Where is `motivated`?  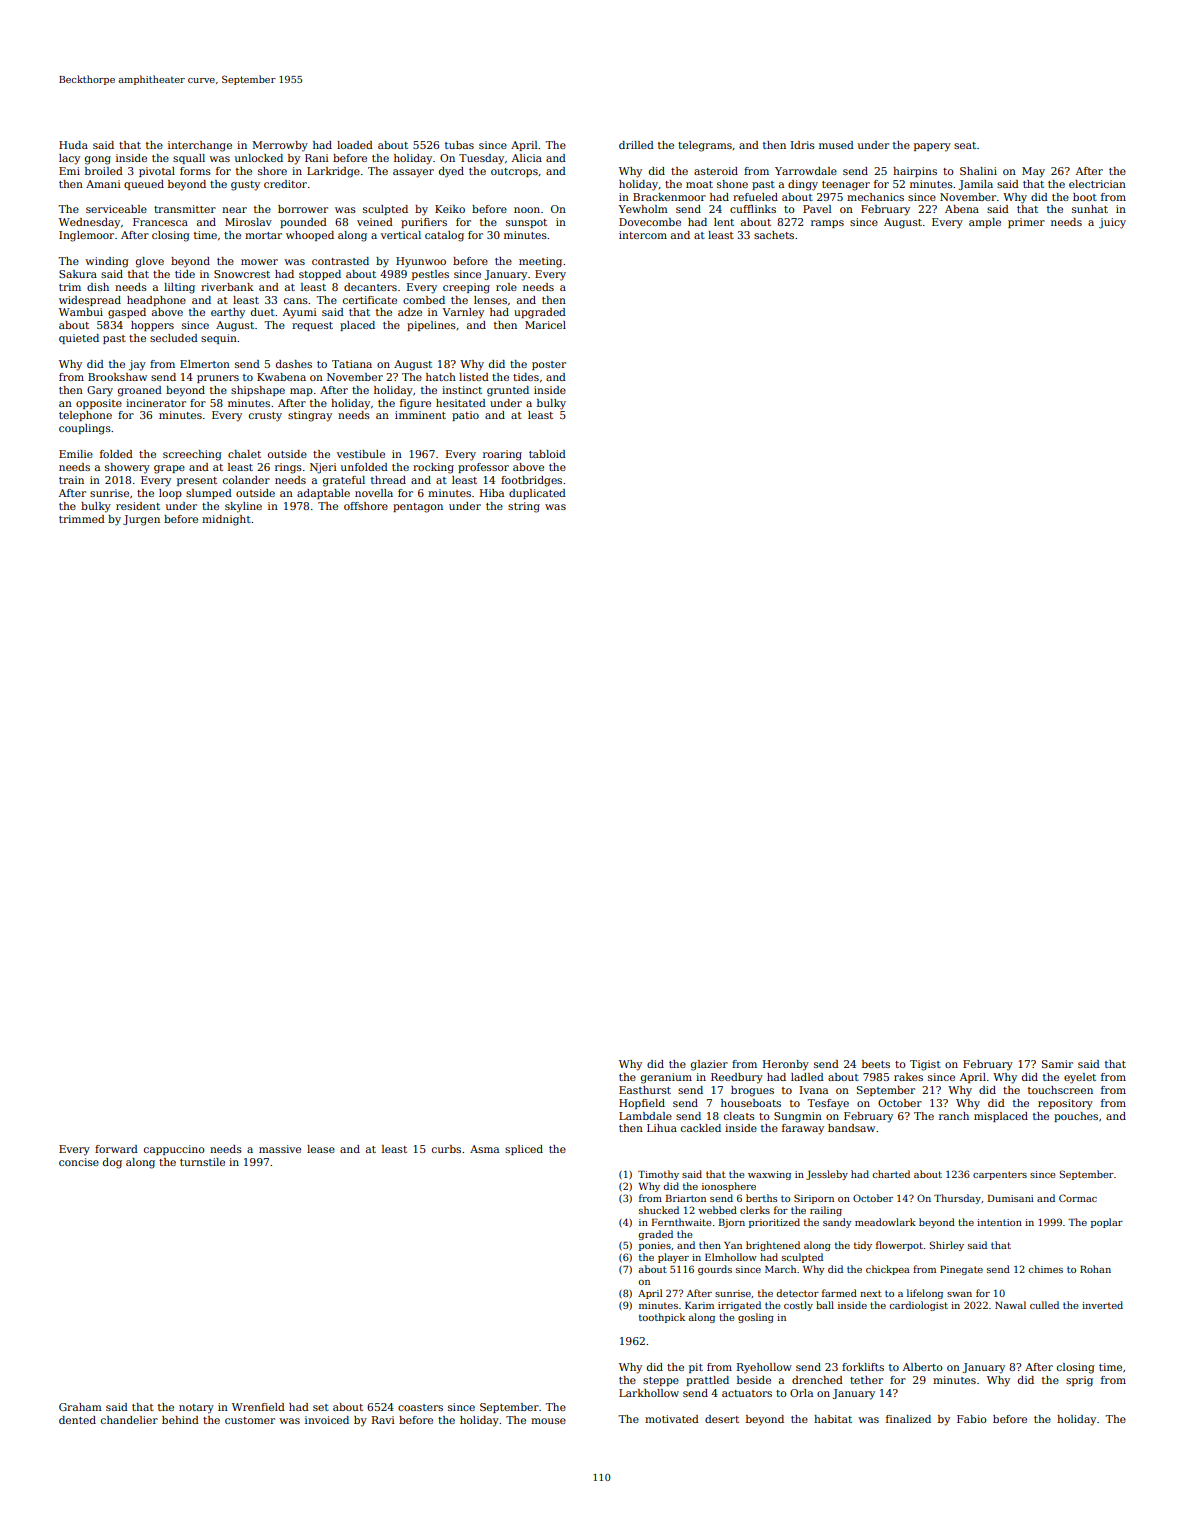 motivated is located at coordinates (672, 1419).
